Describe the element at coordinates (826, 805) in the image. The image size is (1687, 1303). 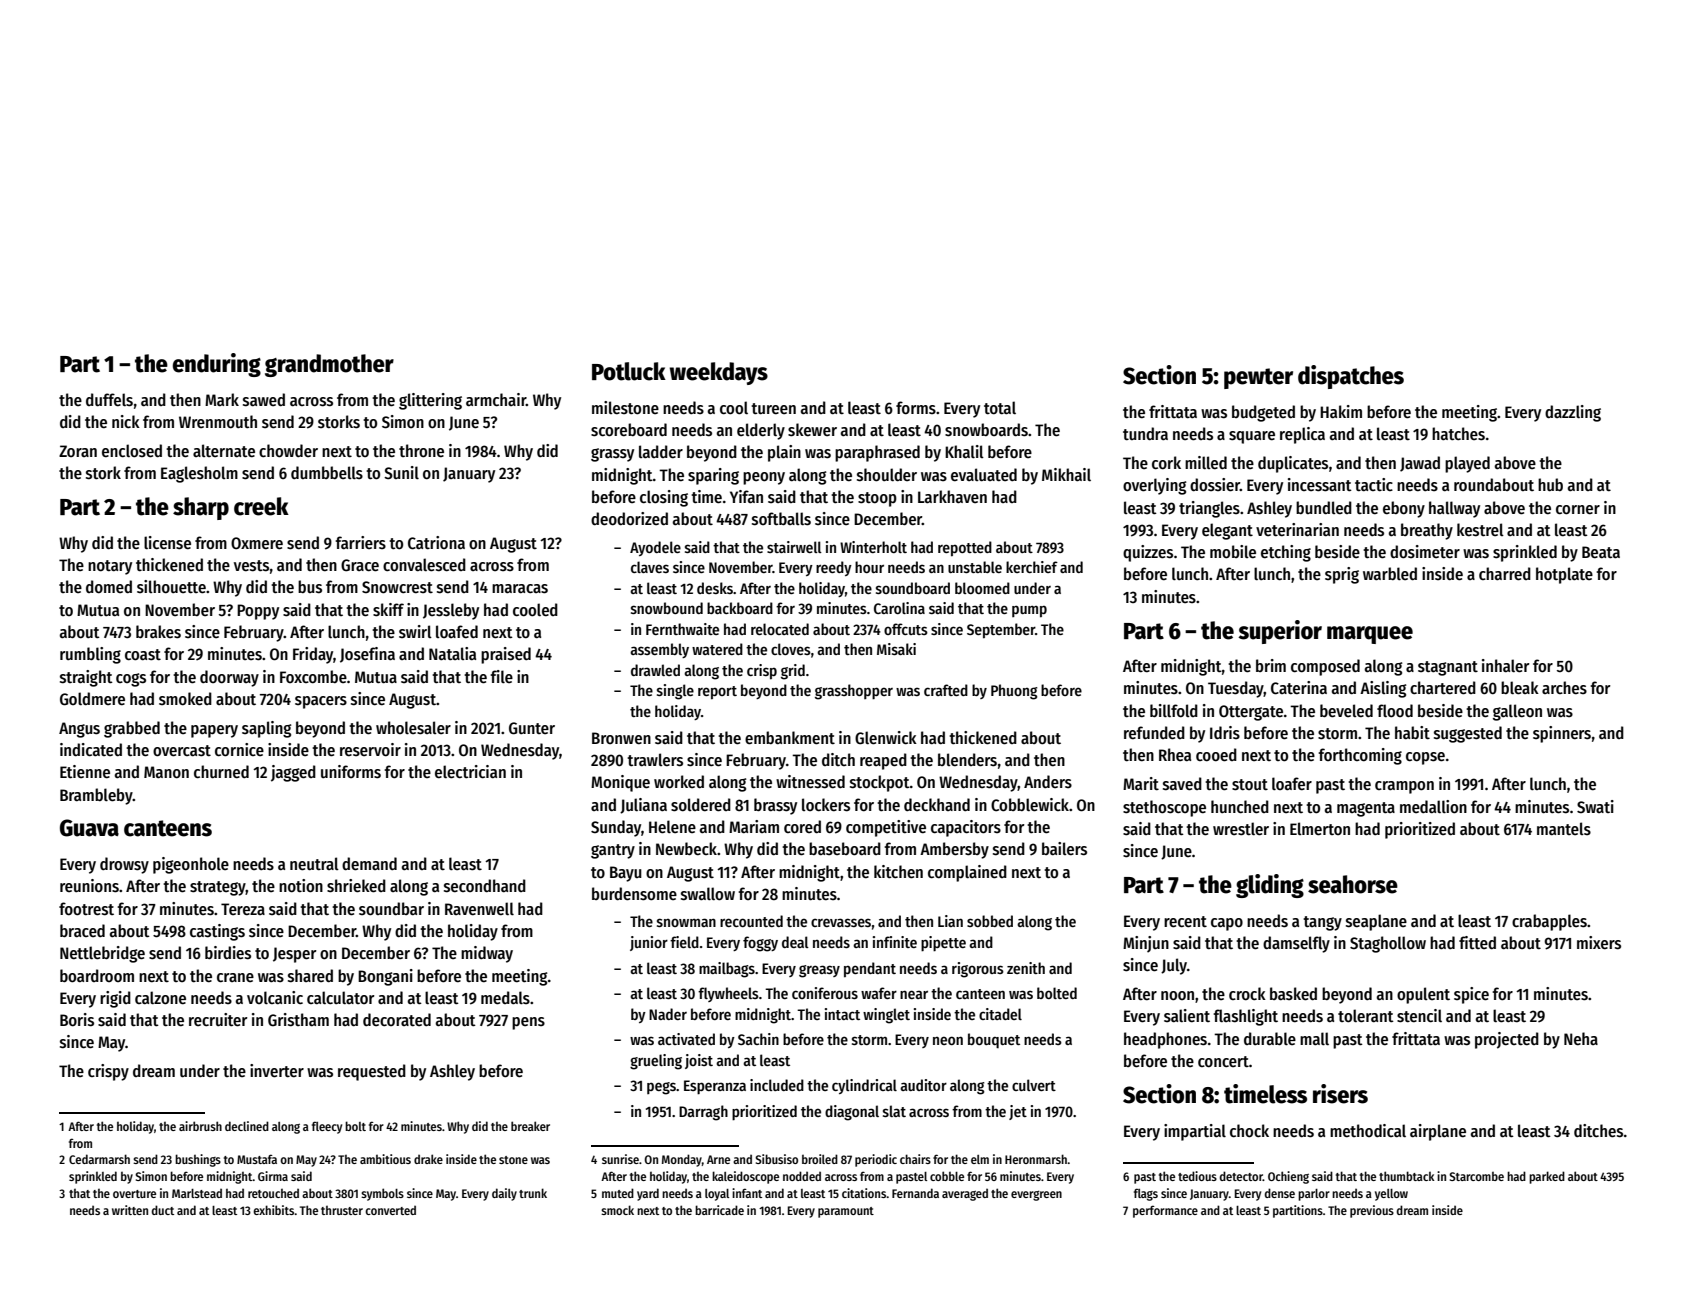
I see `lockers` at that location.
